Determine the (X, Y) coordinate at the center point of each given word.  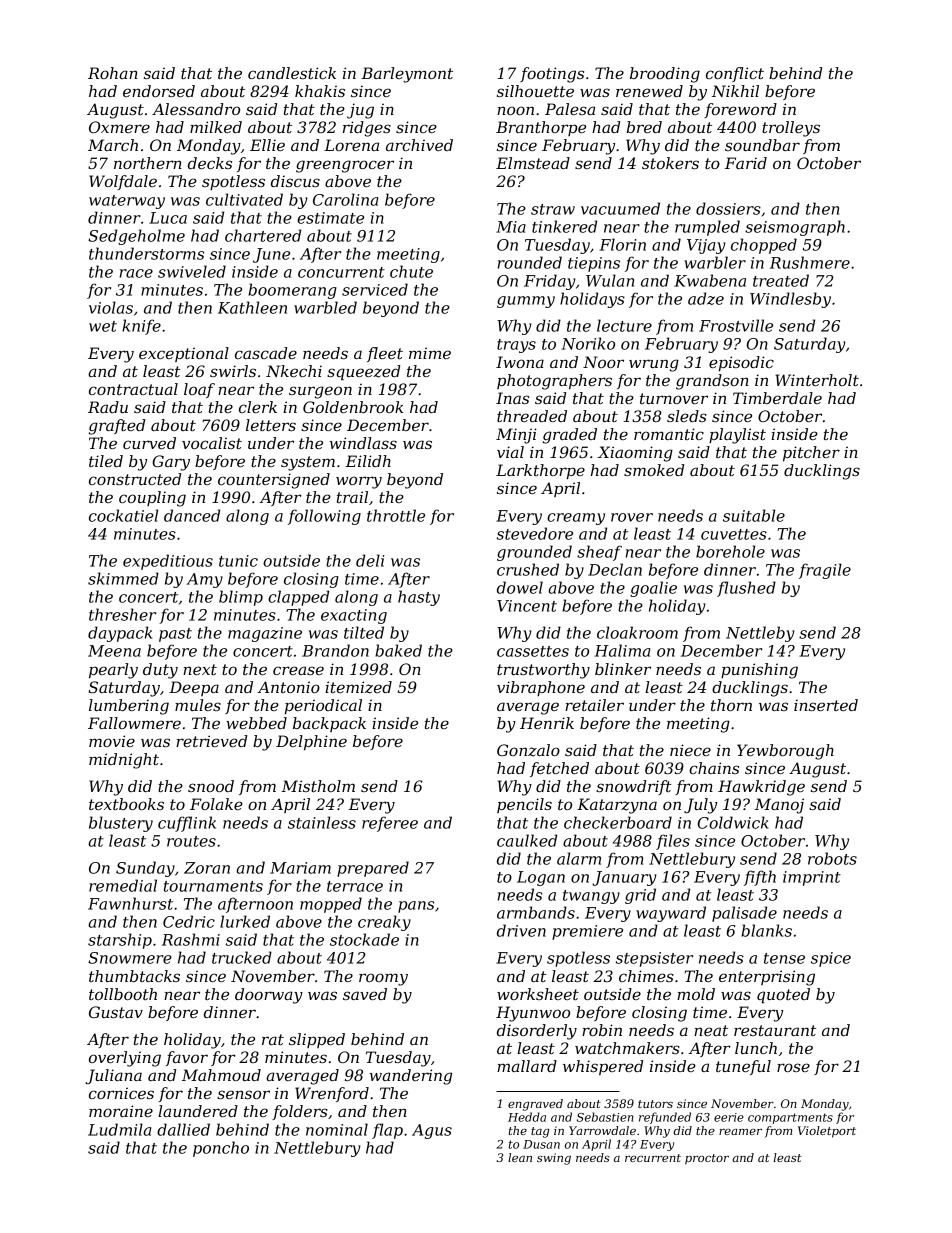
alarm (579, 858)
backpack (329, 724)
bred (644, 127)
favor (187, 1058)
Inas (512, 398)
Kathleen (252, 307)
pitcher (811, 453)
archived (419, 145)
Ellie (267, 145)
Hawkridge (761, 788)
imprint (812, 878)
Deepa (194, 688)
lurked (245, 921)
